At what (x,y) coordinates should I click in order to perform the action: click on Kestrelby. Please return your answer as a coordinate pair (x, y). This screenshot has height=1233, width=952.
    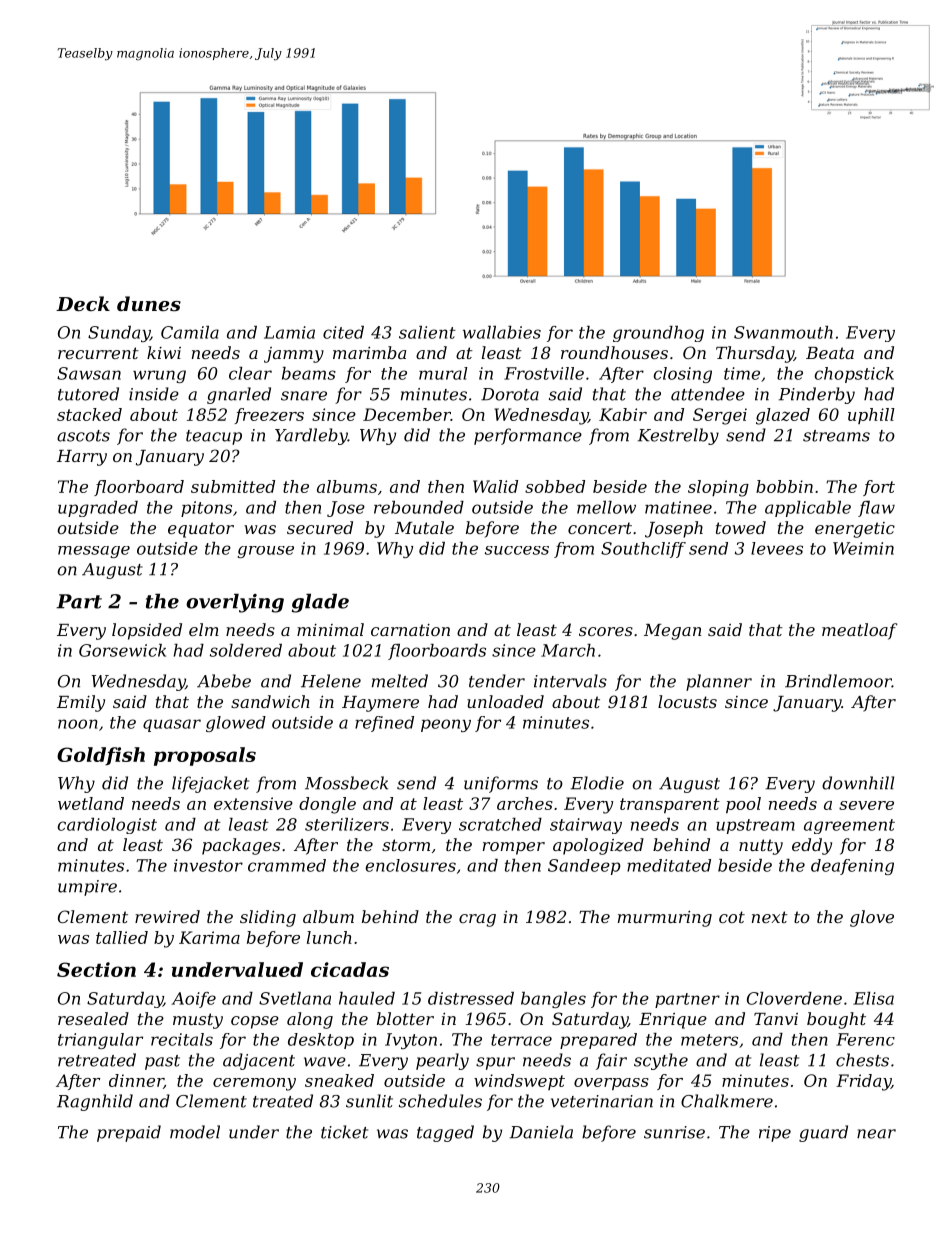
    Looking at the image, I should click on (678, 436).
